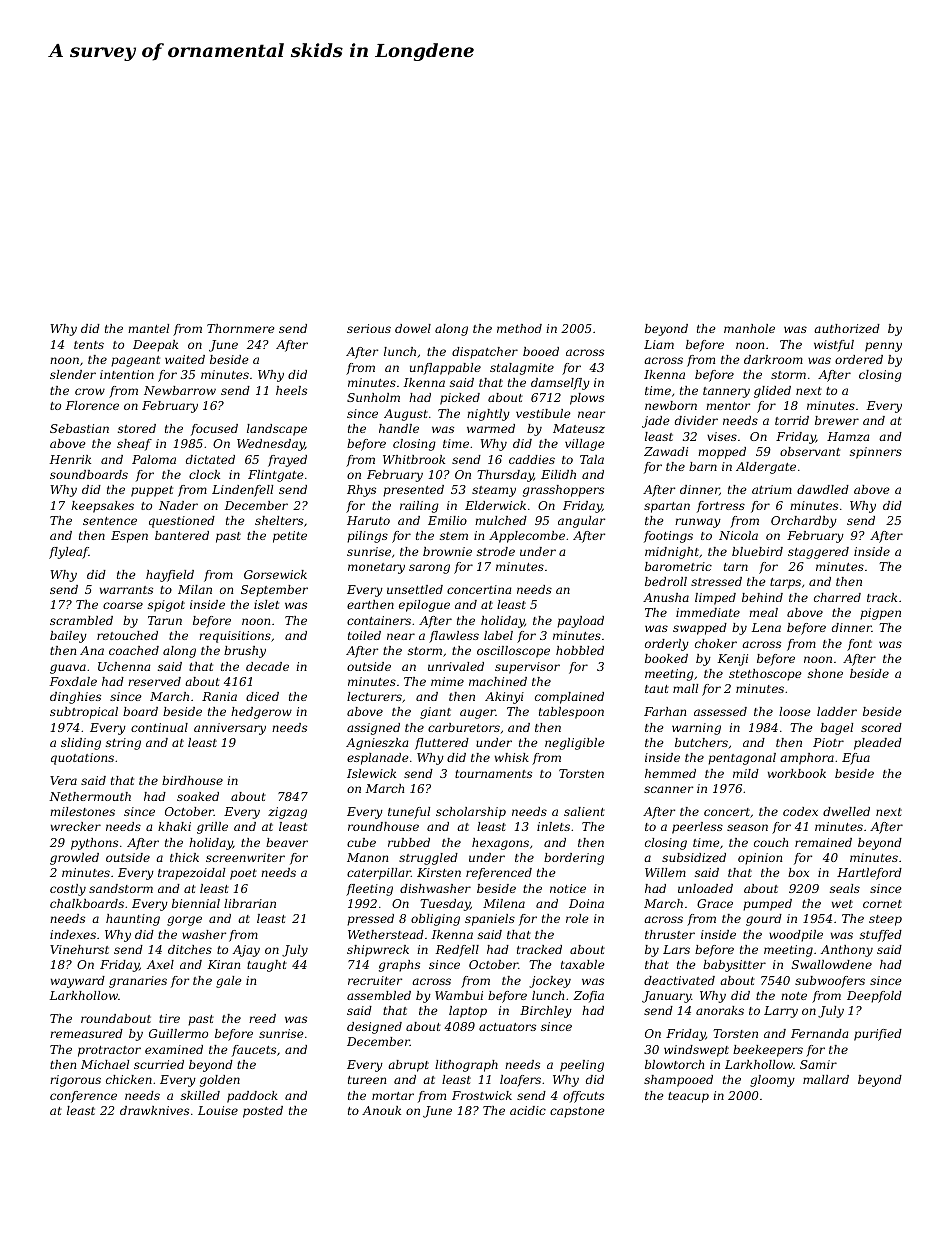 This page has height=1233, width=952. I want to click on birdhouse, so click(192, 780).
